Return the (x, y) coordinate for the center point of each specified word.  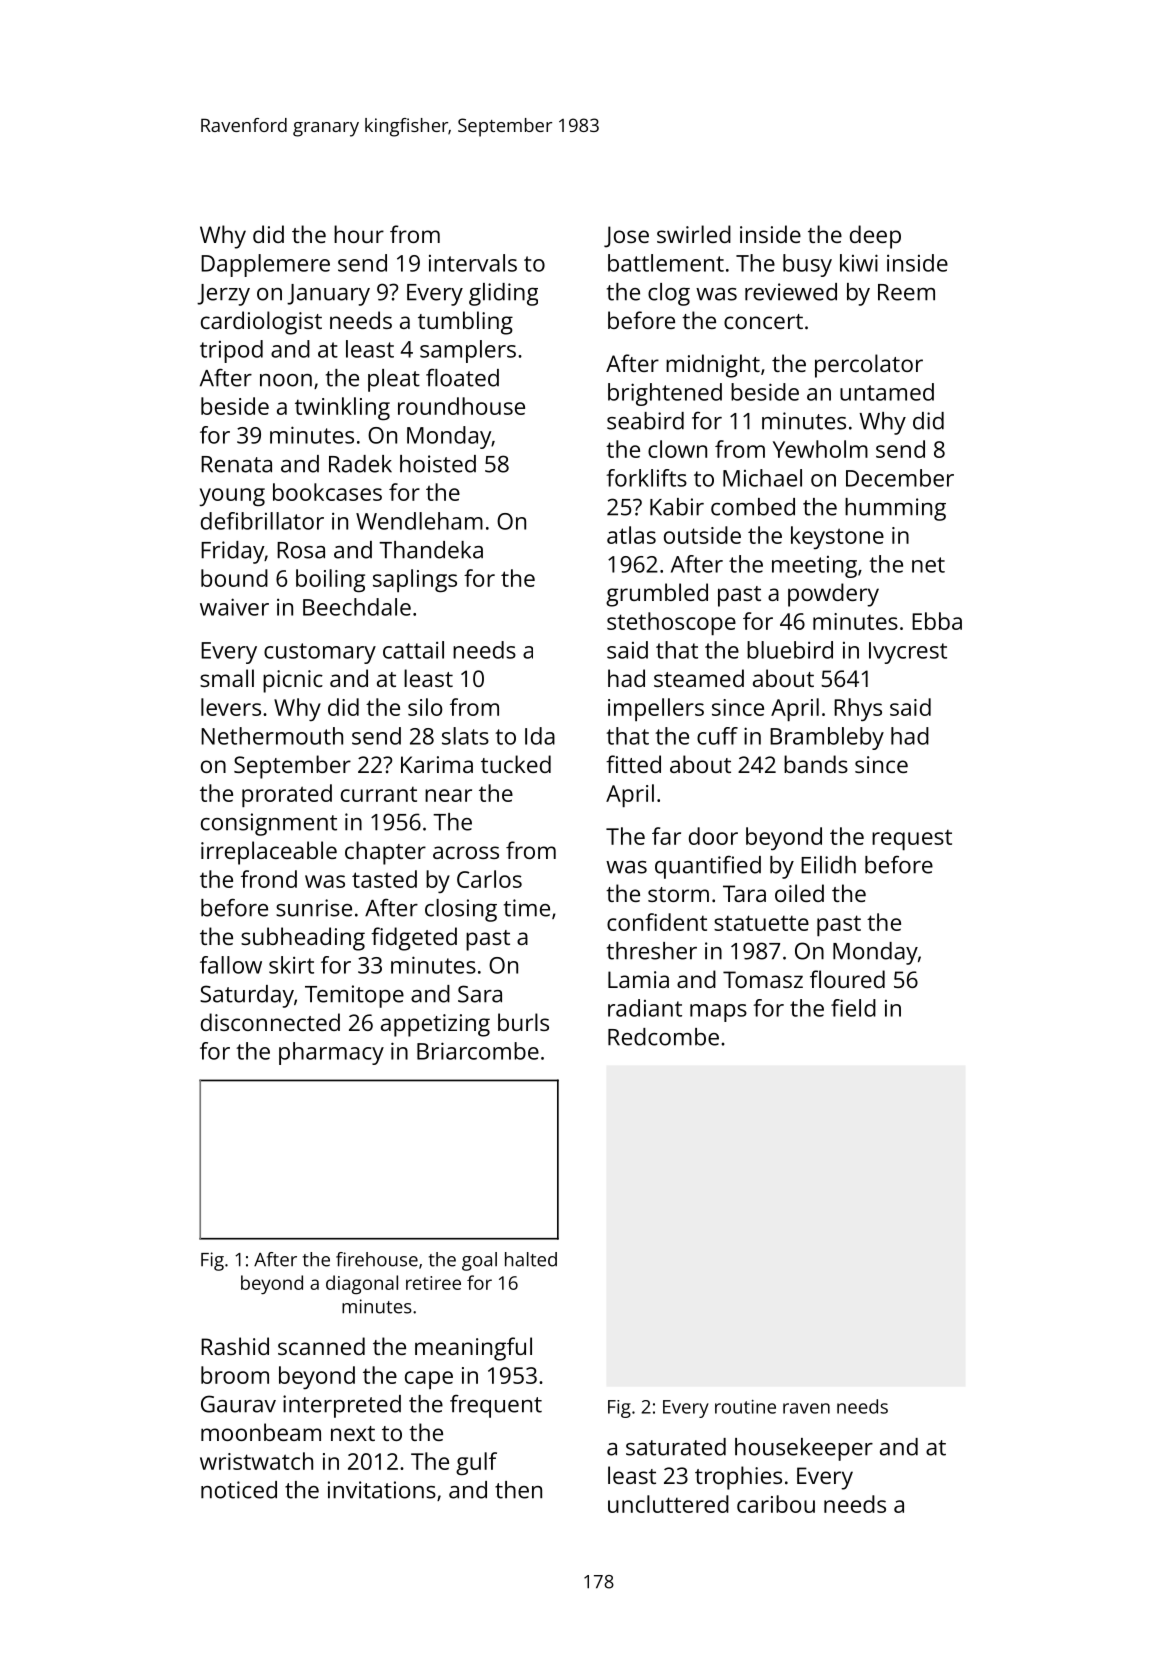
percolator (869, 366)
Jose (626, 237)
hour (359, 234)
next (353, 1433)
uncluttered (668, 1504)
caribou (776, 1504)
